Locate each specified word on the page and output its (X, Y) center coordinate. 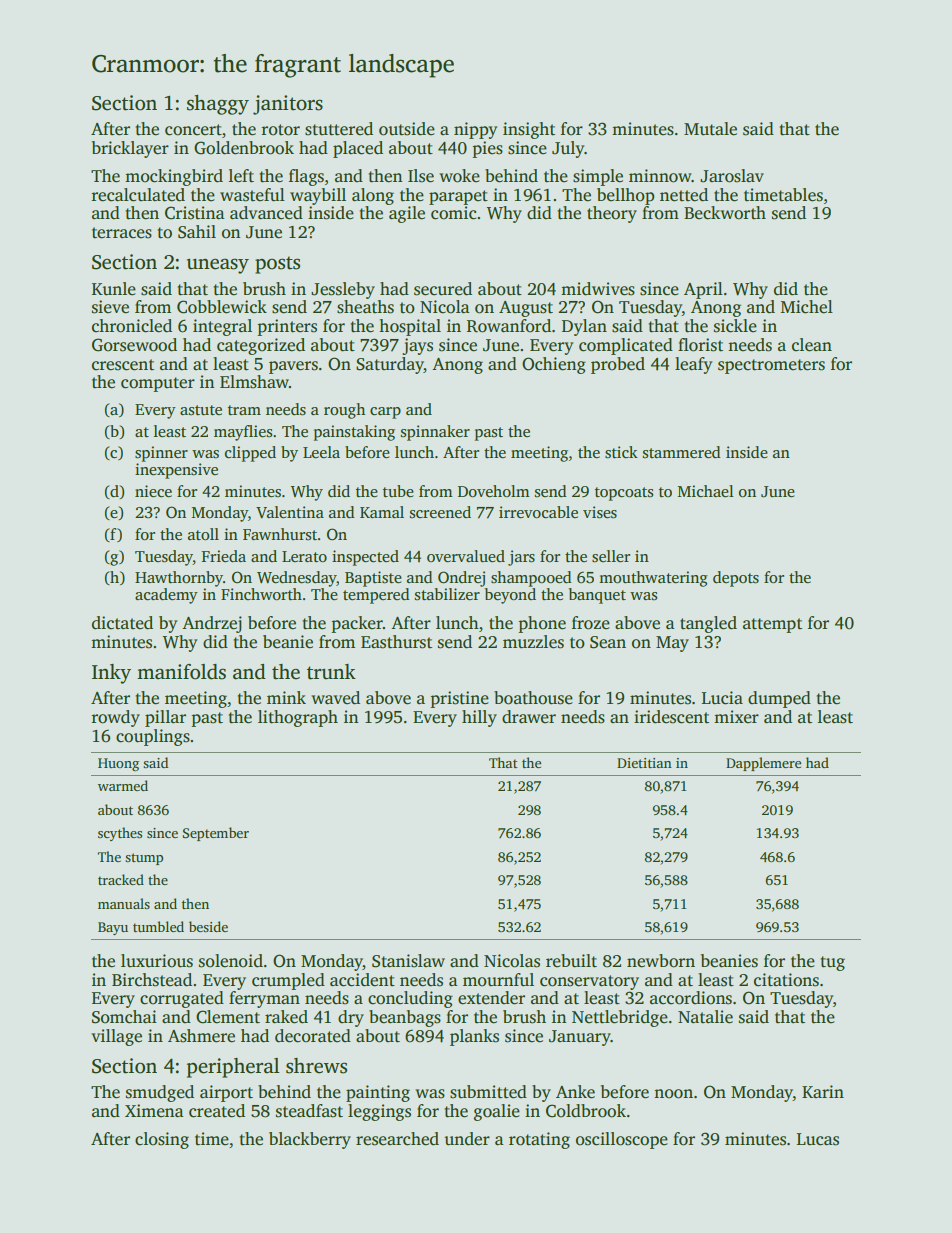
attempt (772, 625)
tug (833, 963)
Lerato (304, 556)
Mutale (710, 129)
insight (529, 130)
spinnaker (435, 433)
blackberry (310, 1140)
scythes (120, 834)
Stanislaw (408, 961)
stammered (682, 452)
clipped (250, 454)
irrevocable (538, 512)
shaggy (218, 105)
